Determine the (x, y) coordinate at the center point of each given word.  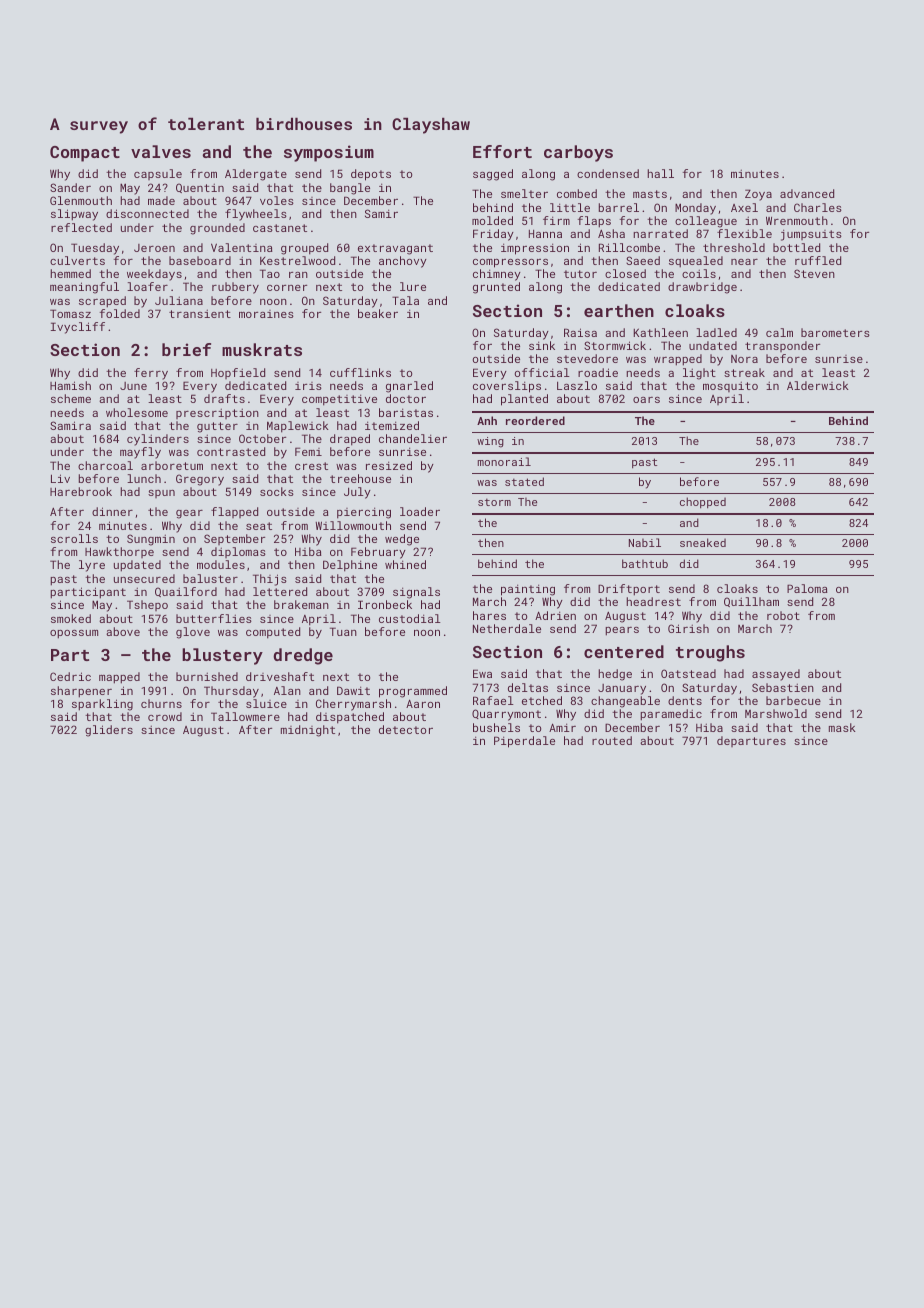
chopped (703, 502)
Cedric (70, 676)
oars (646, 400)
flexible (744, 233)
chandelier (413, 438)
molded (492, 220)
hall (660, 173)
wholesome (137, 412)
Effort (502, 151)
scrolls (74, 538)
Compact (85, 154)
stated (524, 481)
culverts (77, 260)
